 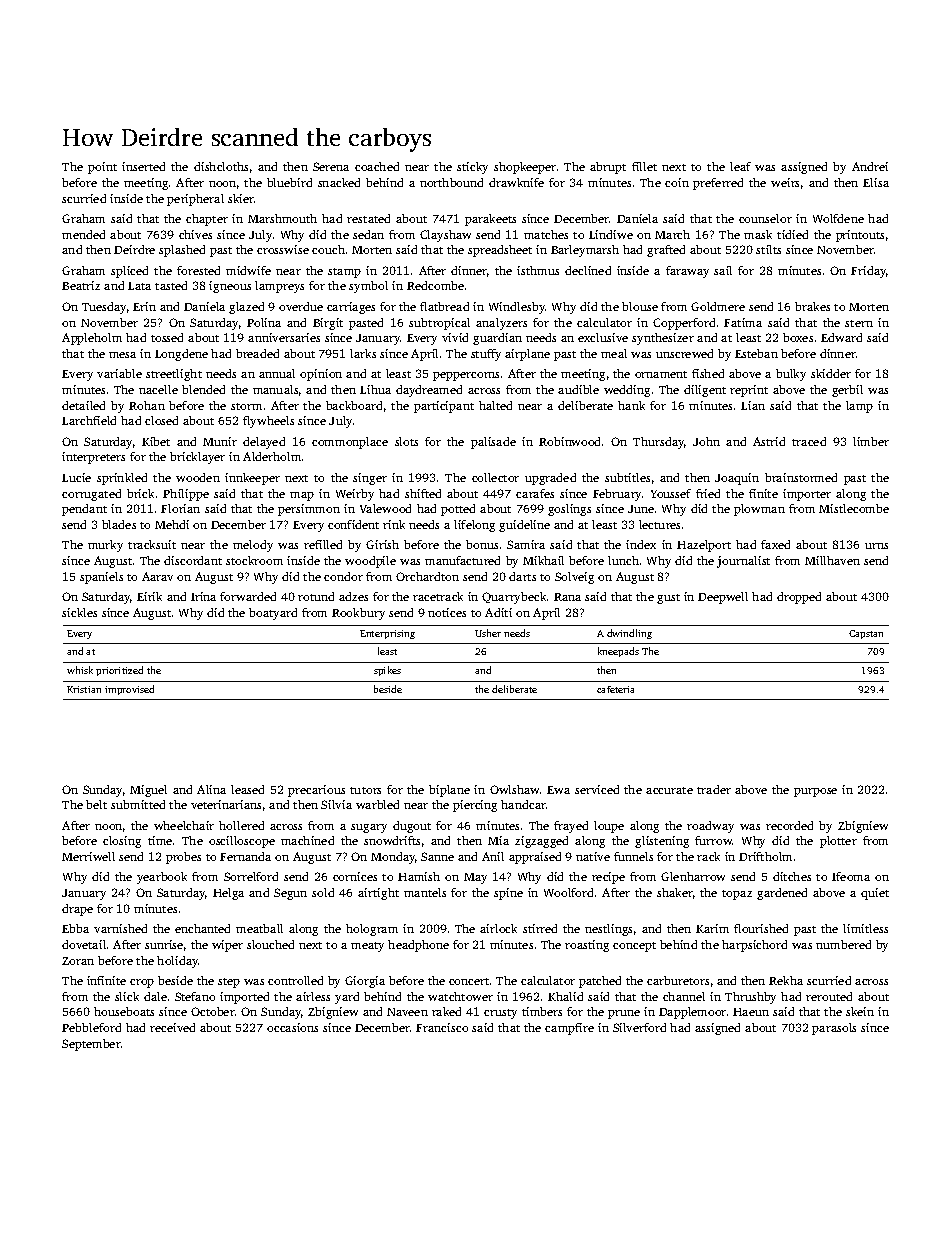 What do you see at coordinates (387, 671) in the image?
I see `spikes` at bounding box center [387, 671].
